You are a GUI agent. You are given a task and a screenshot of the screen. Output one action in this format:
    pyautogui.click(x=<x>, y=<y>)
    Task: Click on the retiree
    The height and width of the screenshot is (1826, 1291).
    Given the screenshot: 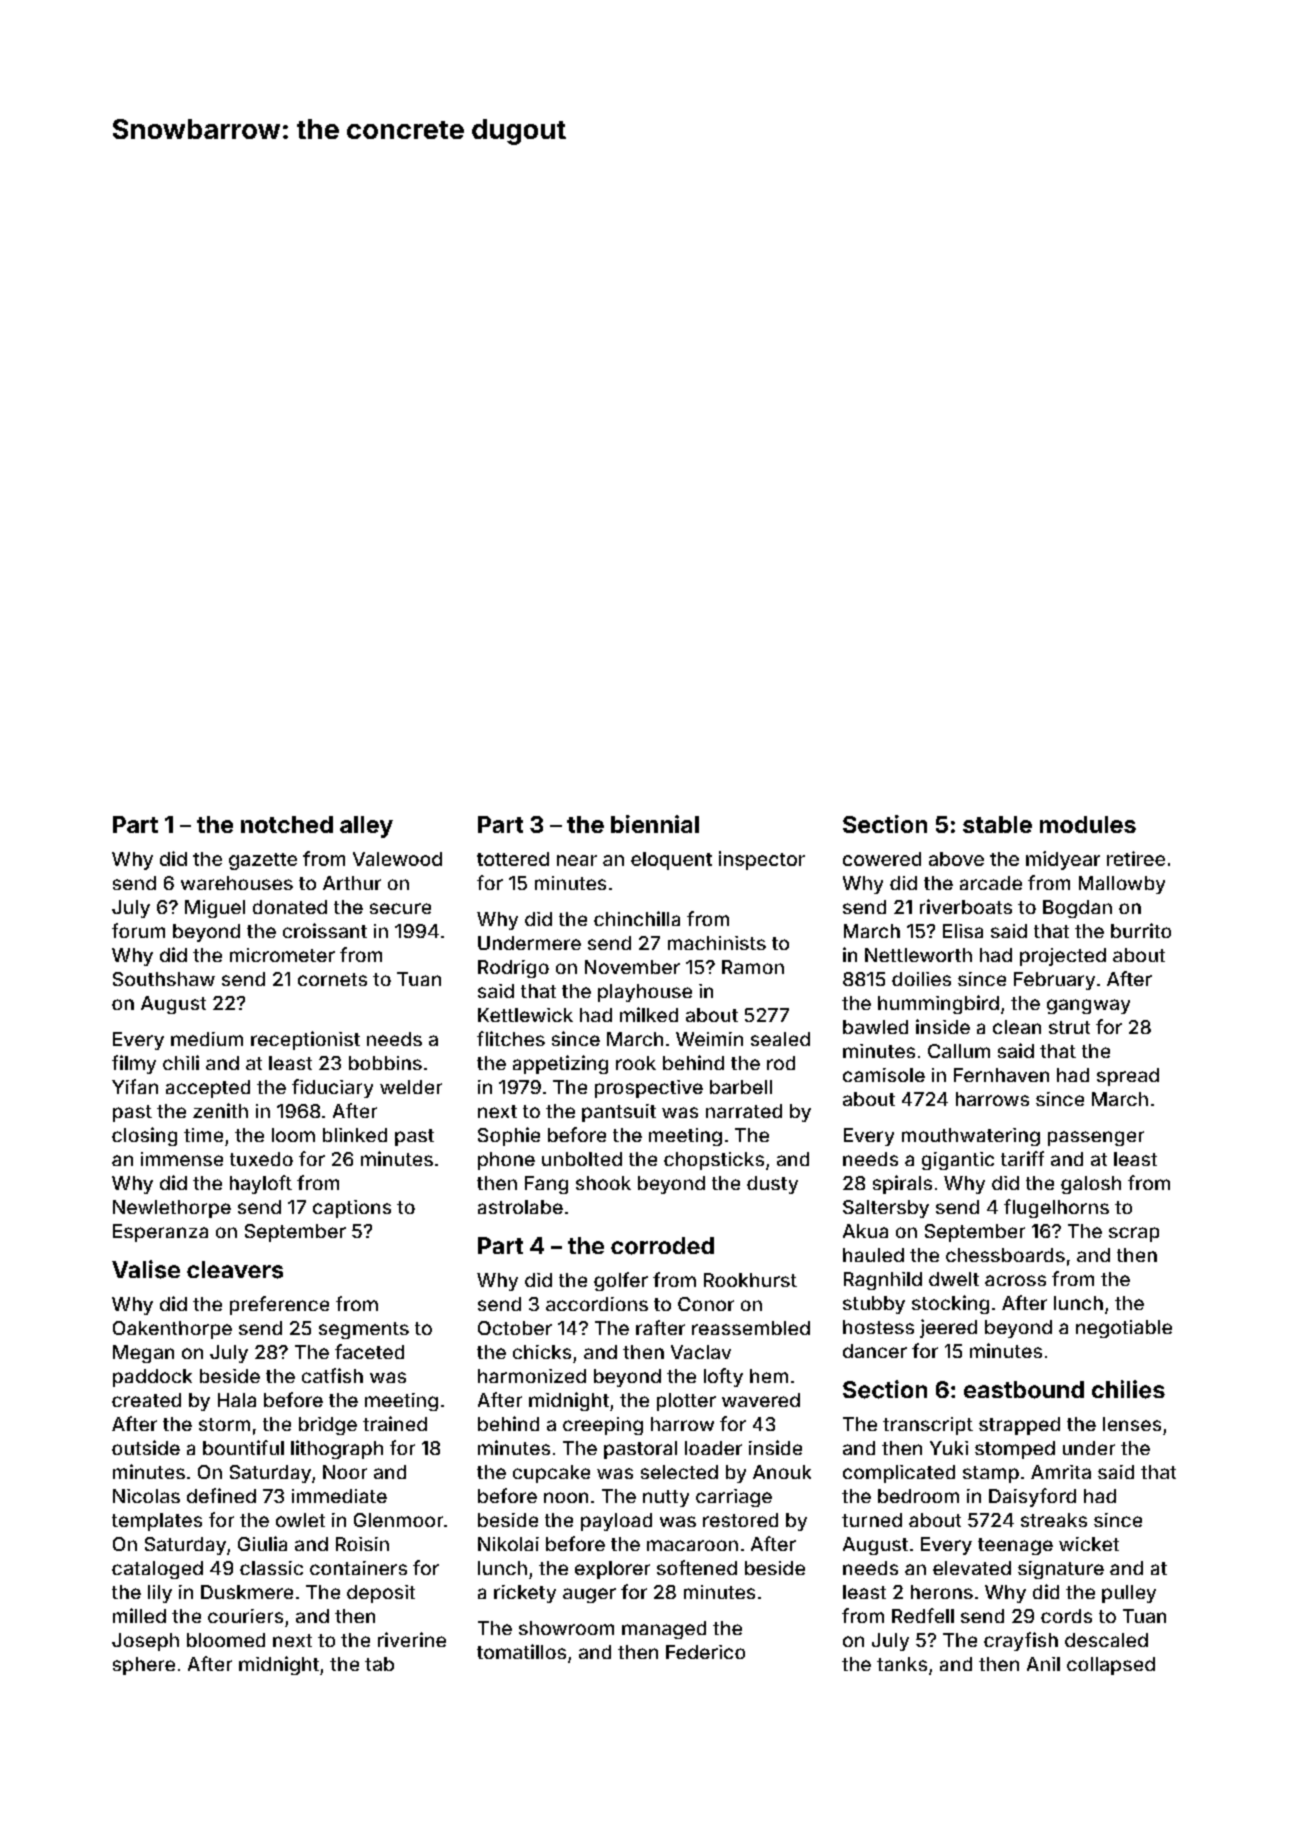 What is the action you would take?
    pyautogui.click(x=1136, y=858)
